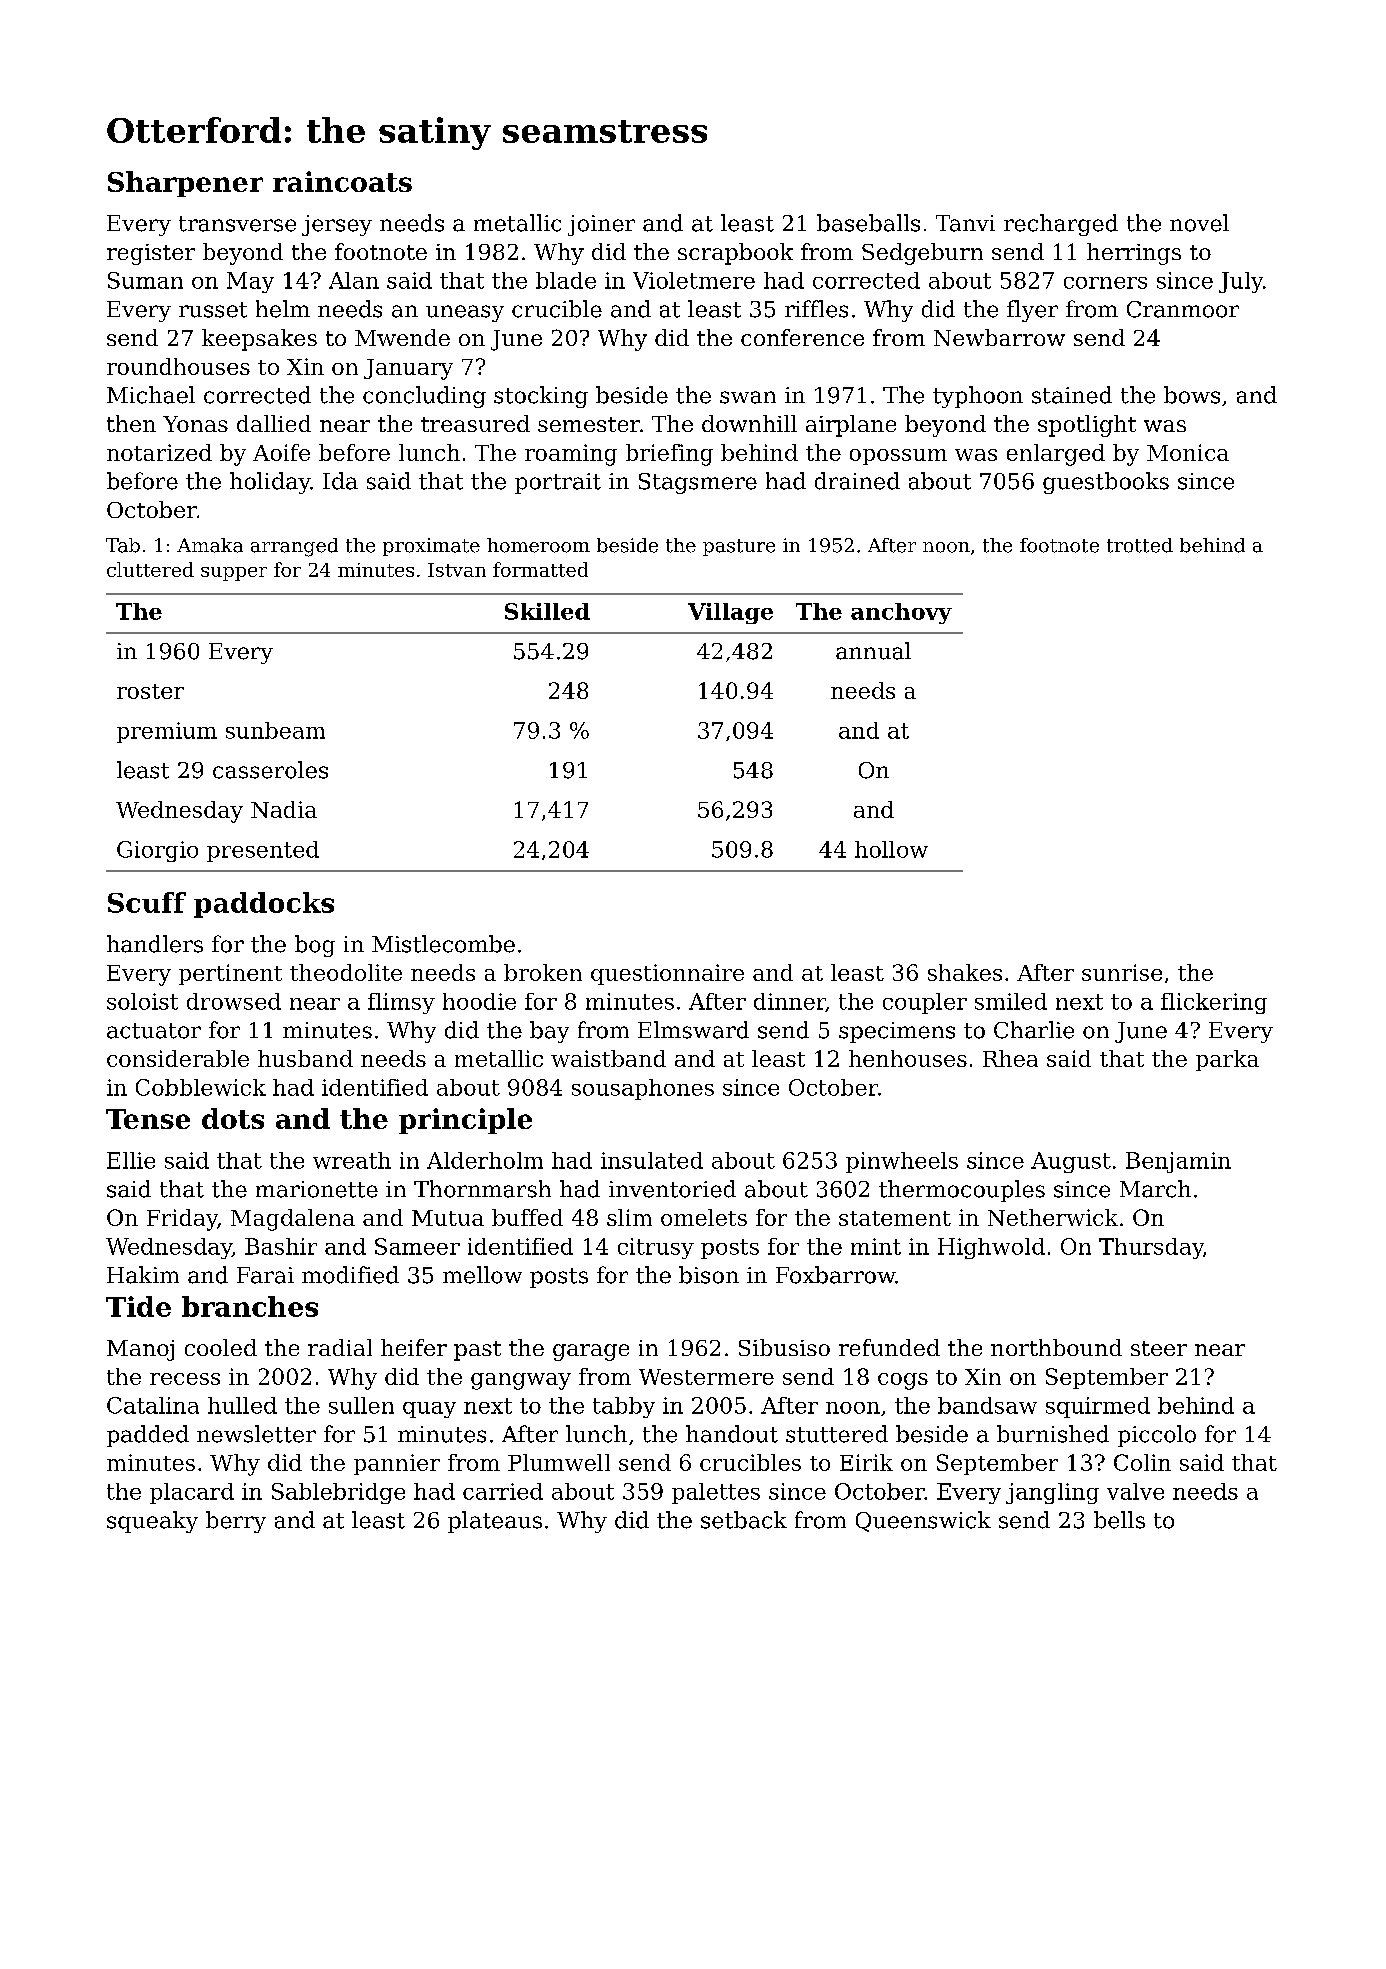  What do you see at coordinates (716, 1493) in the screenshot?
I see `palettes` at bounding box center [716, 1493].
